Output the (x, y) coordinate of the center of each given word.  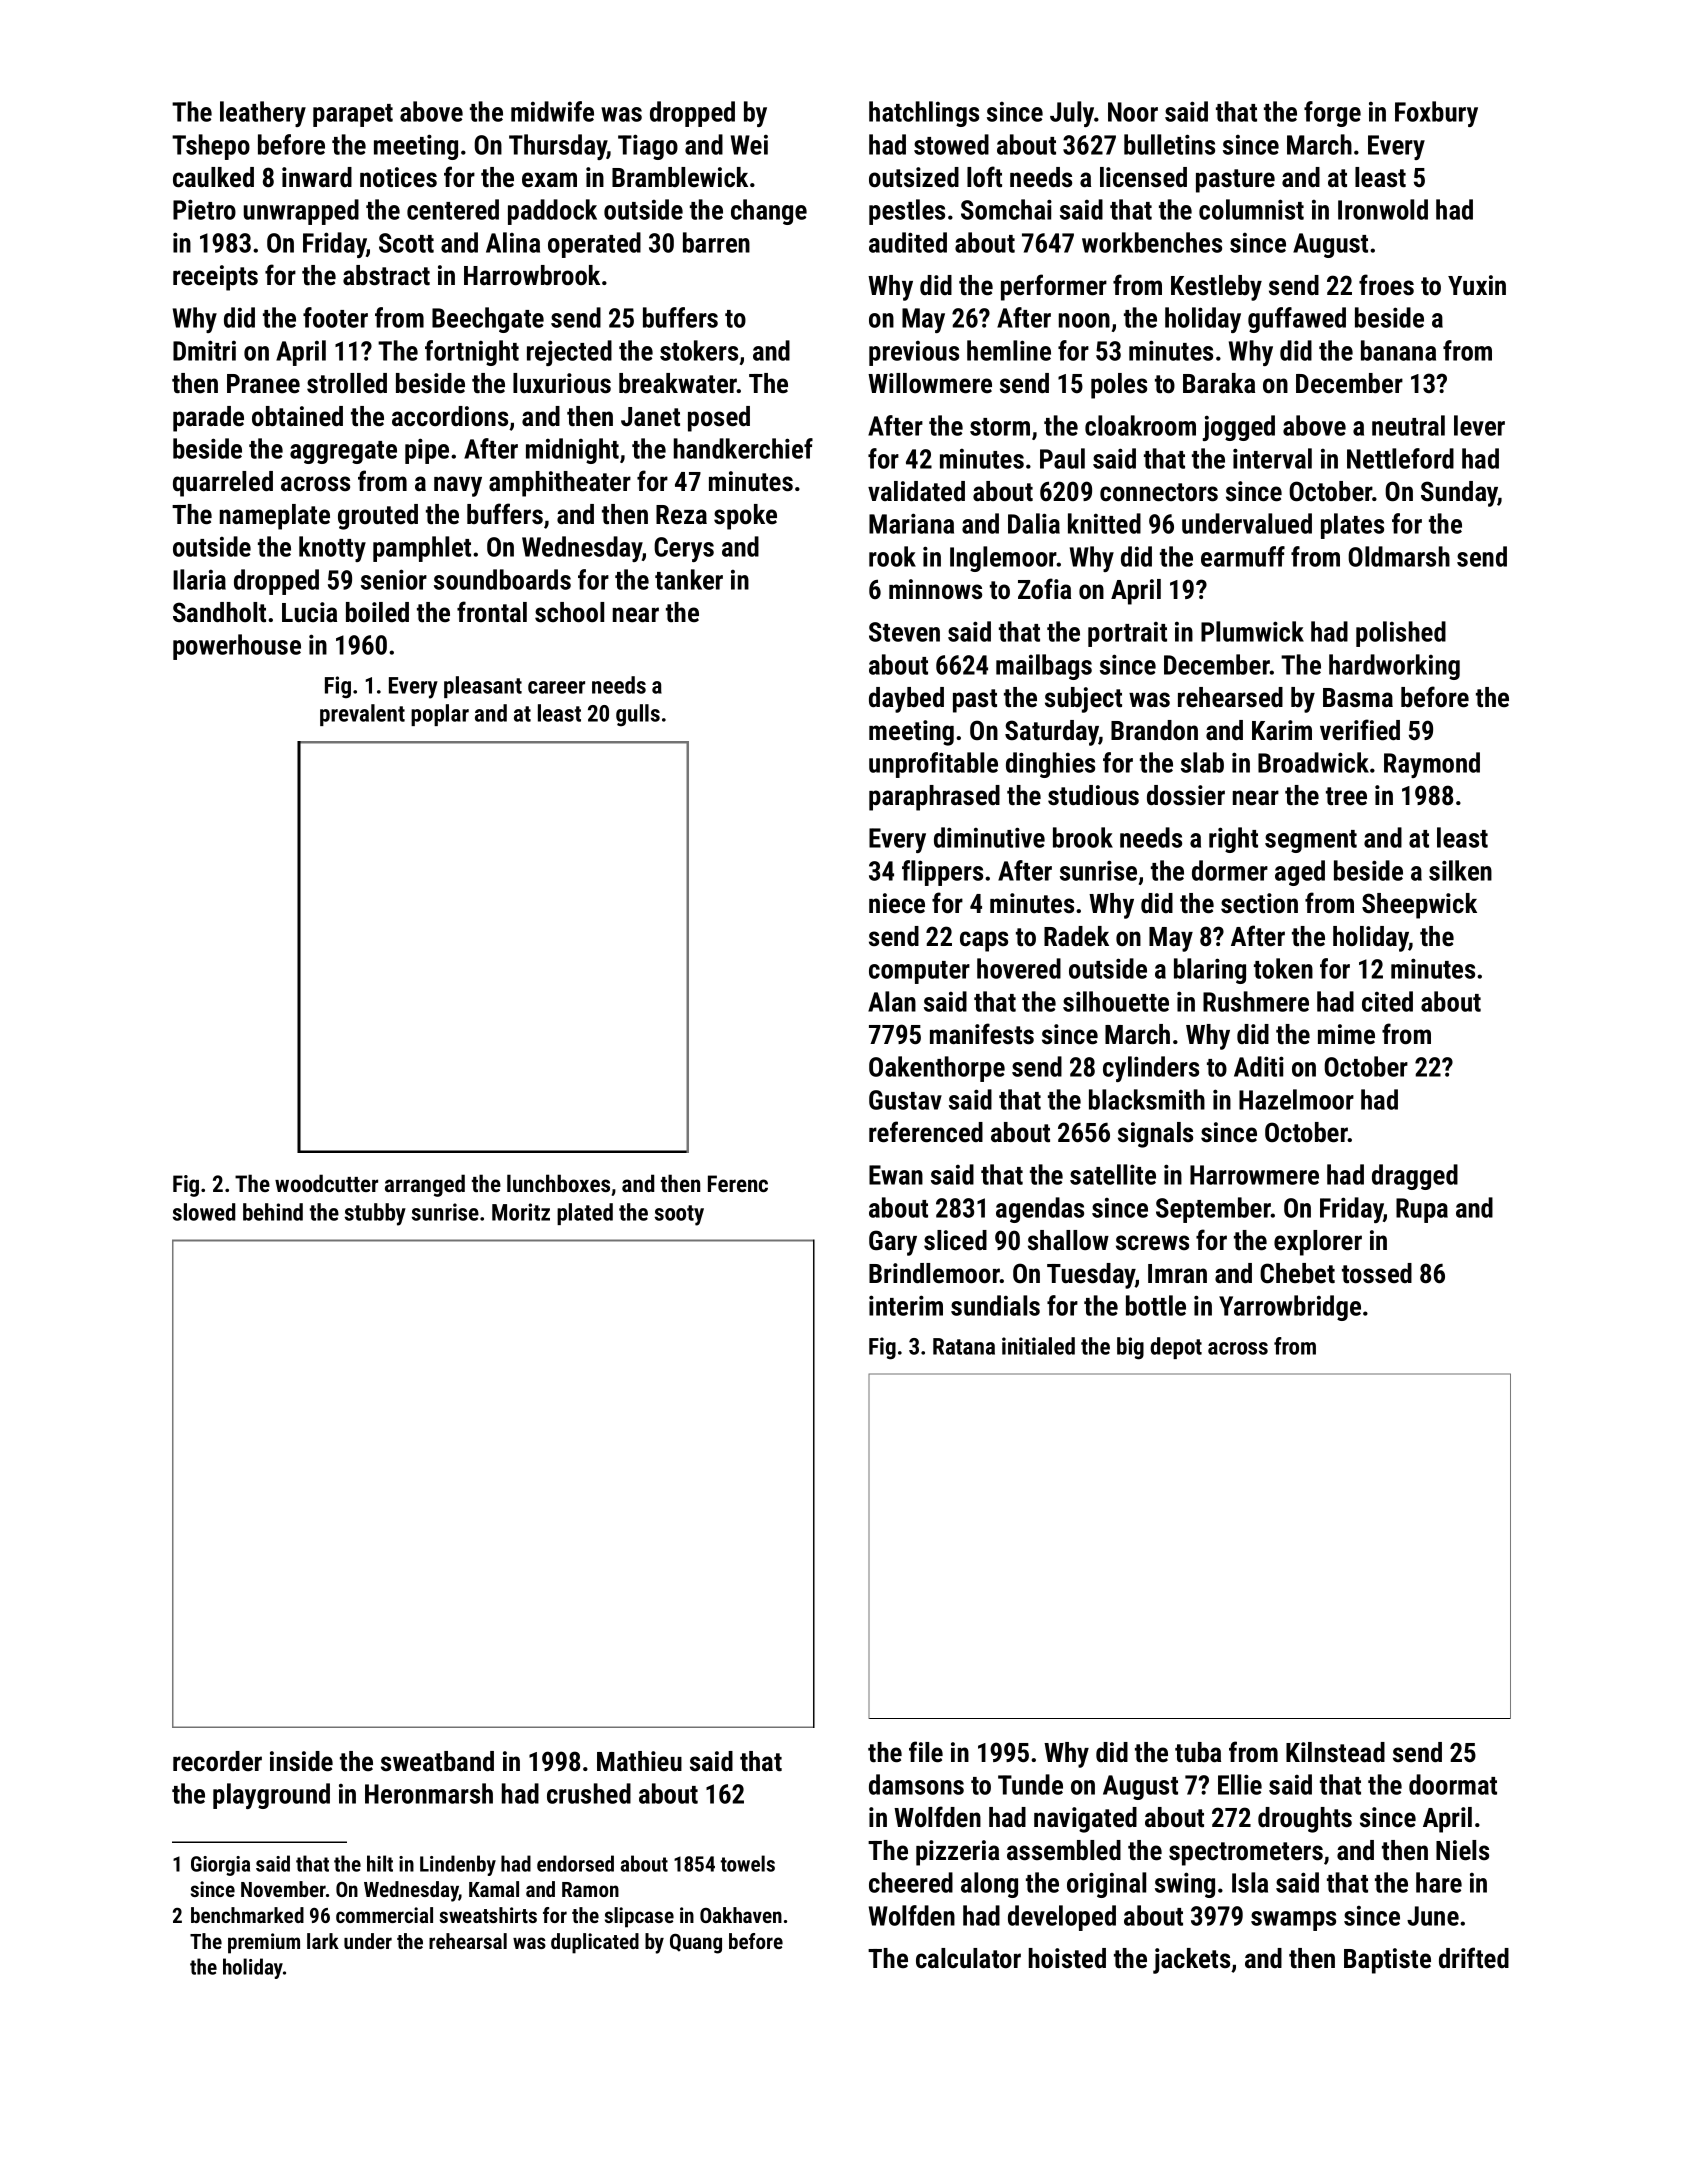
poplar (440, 715)
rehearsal (468, 1941)
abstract (386, 275)
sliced (955, 1240)
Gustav (905, 1100)
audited (908, 242)
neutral (1408, 425)
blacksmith (1147, 1099)
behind (273, 1212)
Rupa (1422, 1210)
